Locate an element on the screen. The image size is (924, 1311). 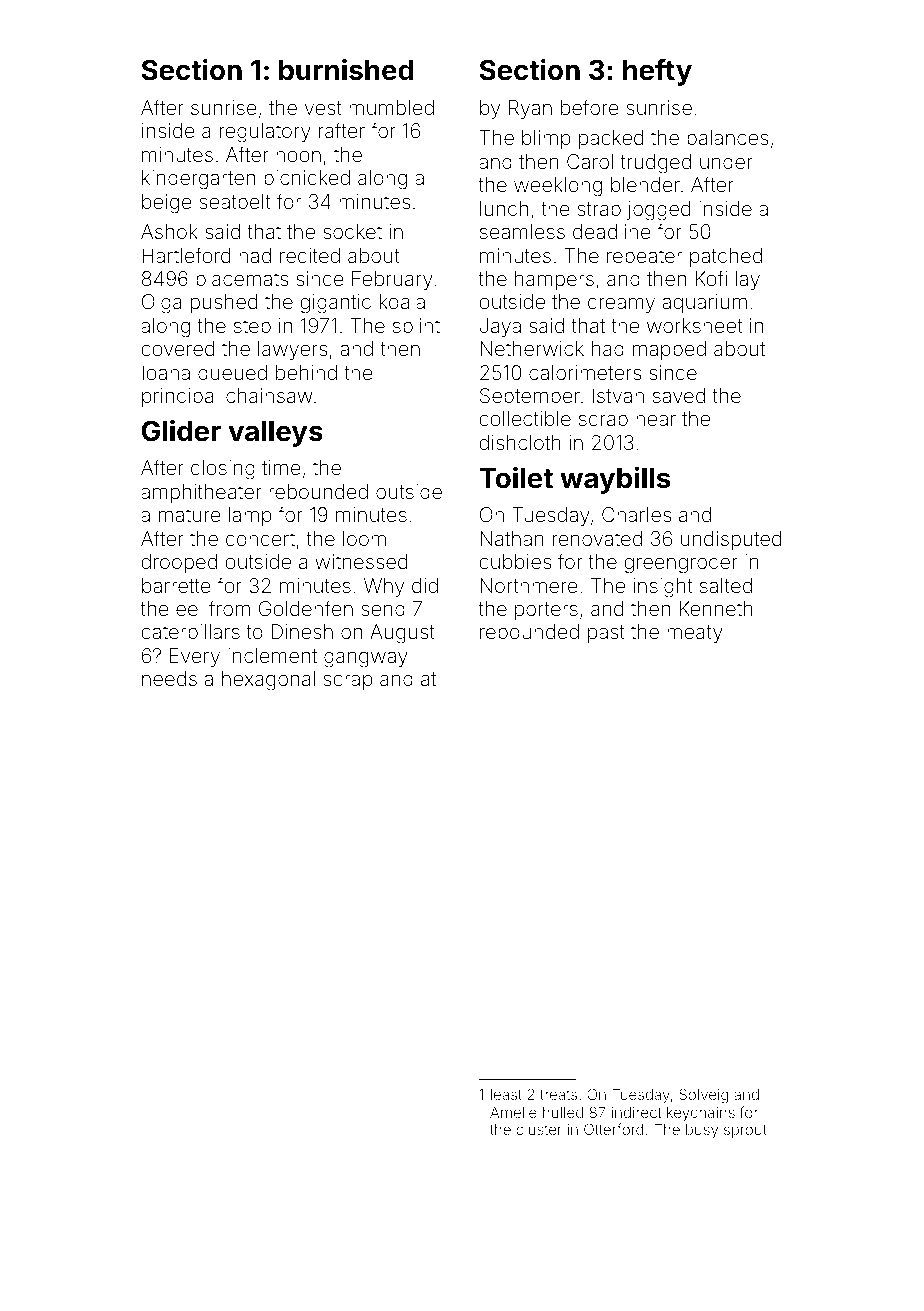
gangway is located at coordinates (366, 659).
